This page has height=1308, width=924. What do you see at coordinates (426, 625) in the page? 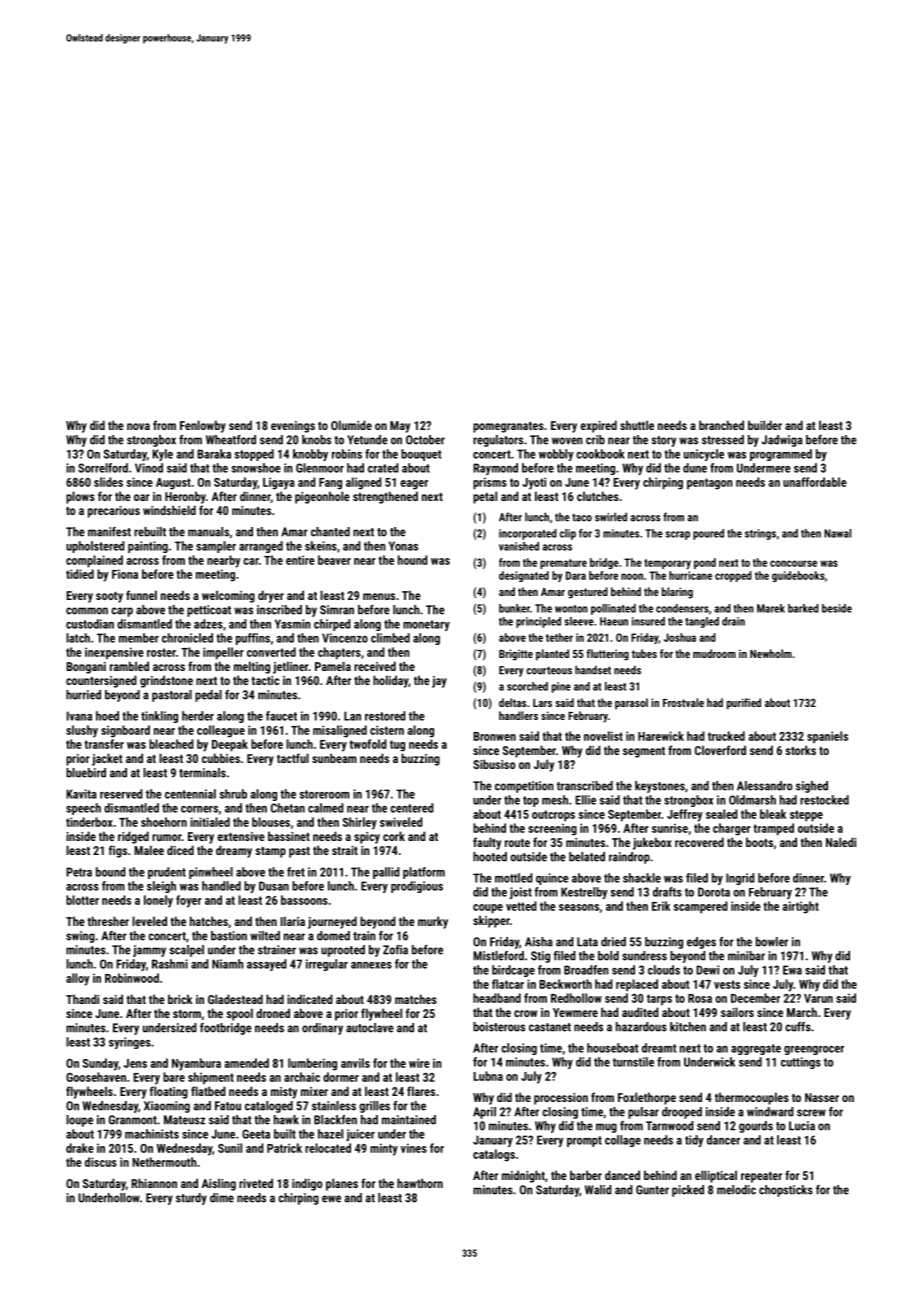
I see `monetary` at bounding box center [426, 625].
